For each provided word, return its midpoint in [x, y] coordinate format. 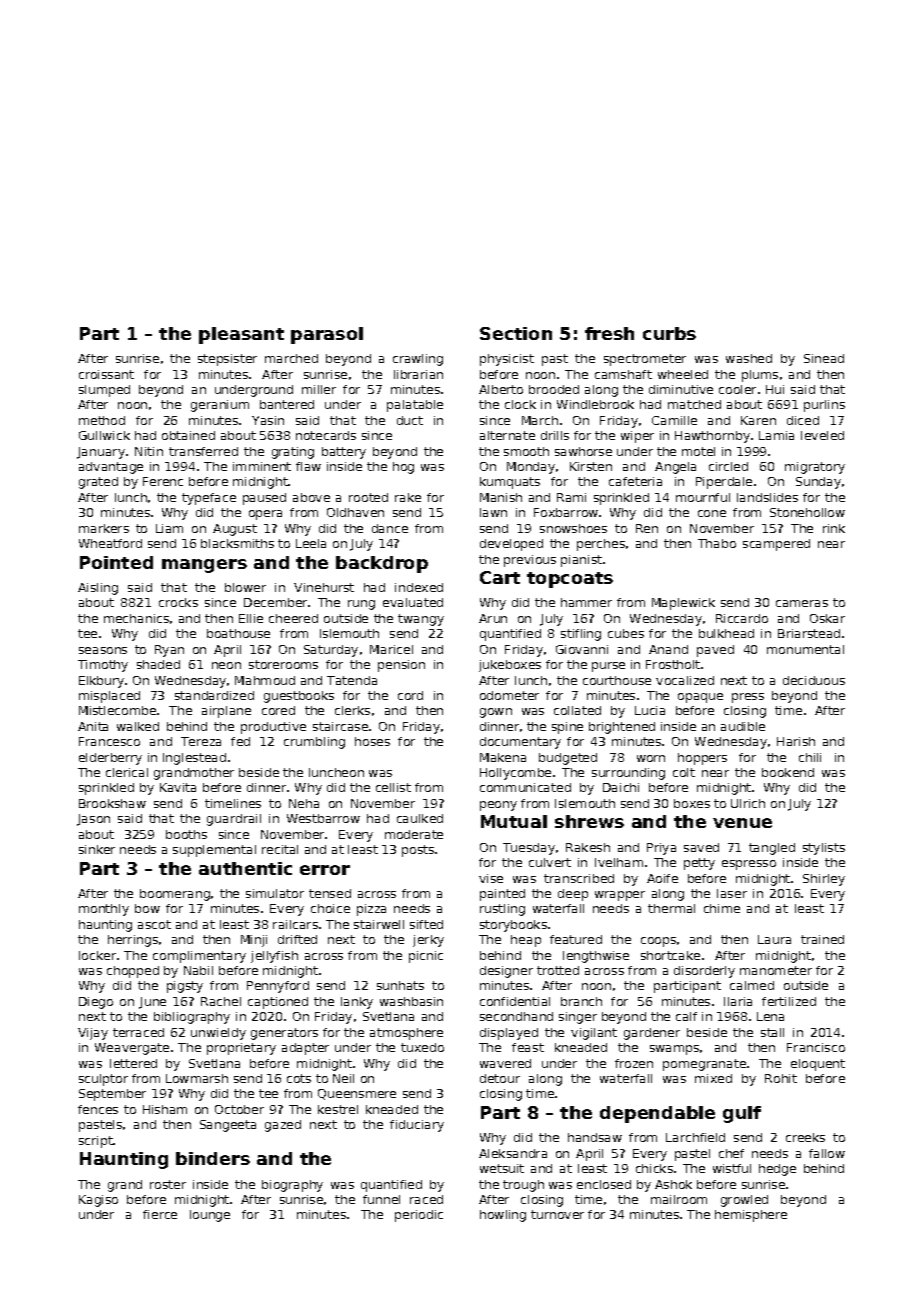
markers [104, 528]
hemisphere [751, 1216]
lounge [210, 1216]
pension [401, 666]
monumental [805, 649]
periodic [419, 1216]
